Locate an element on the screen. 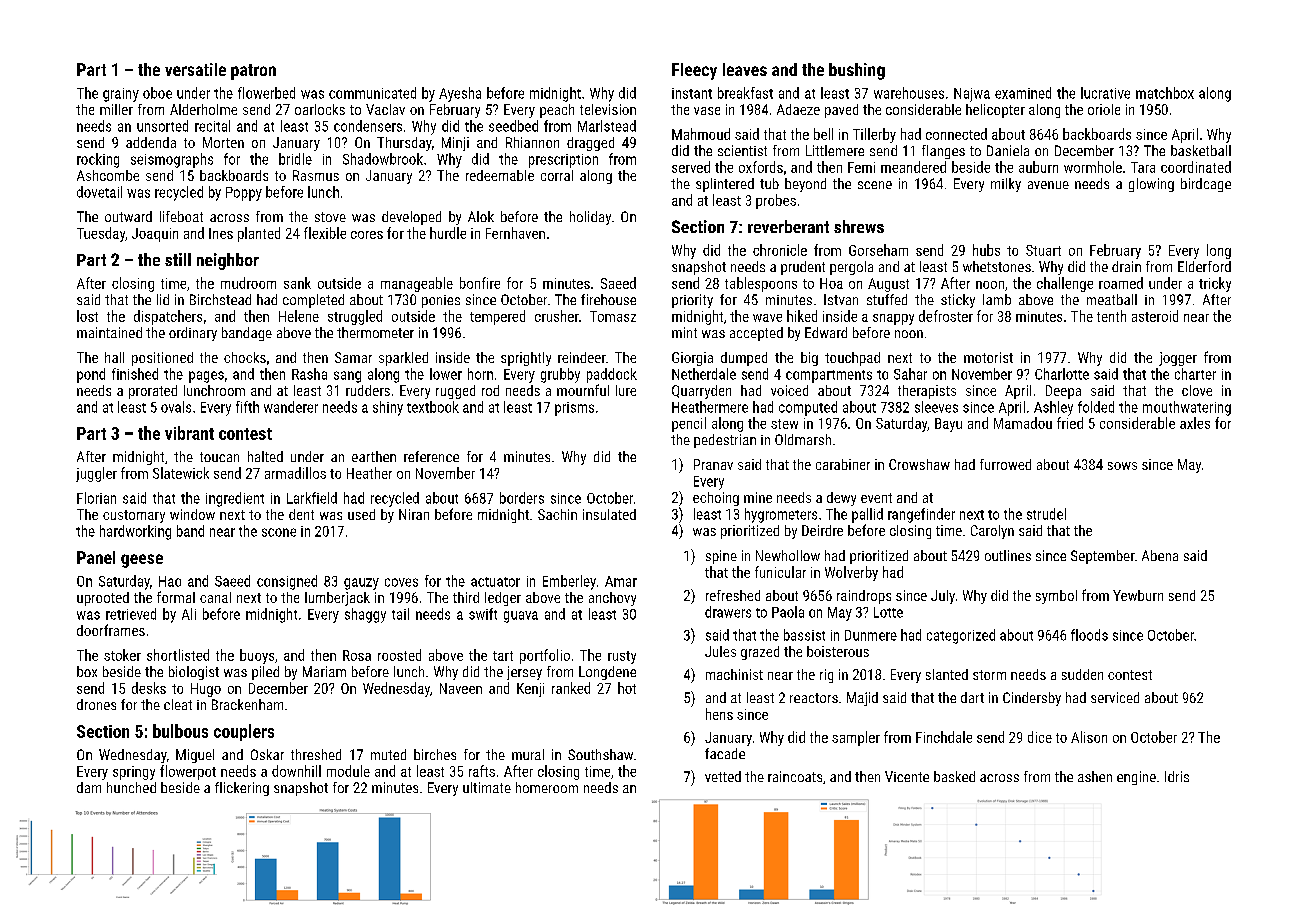  pallid is located at coordinates (867, 515).
